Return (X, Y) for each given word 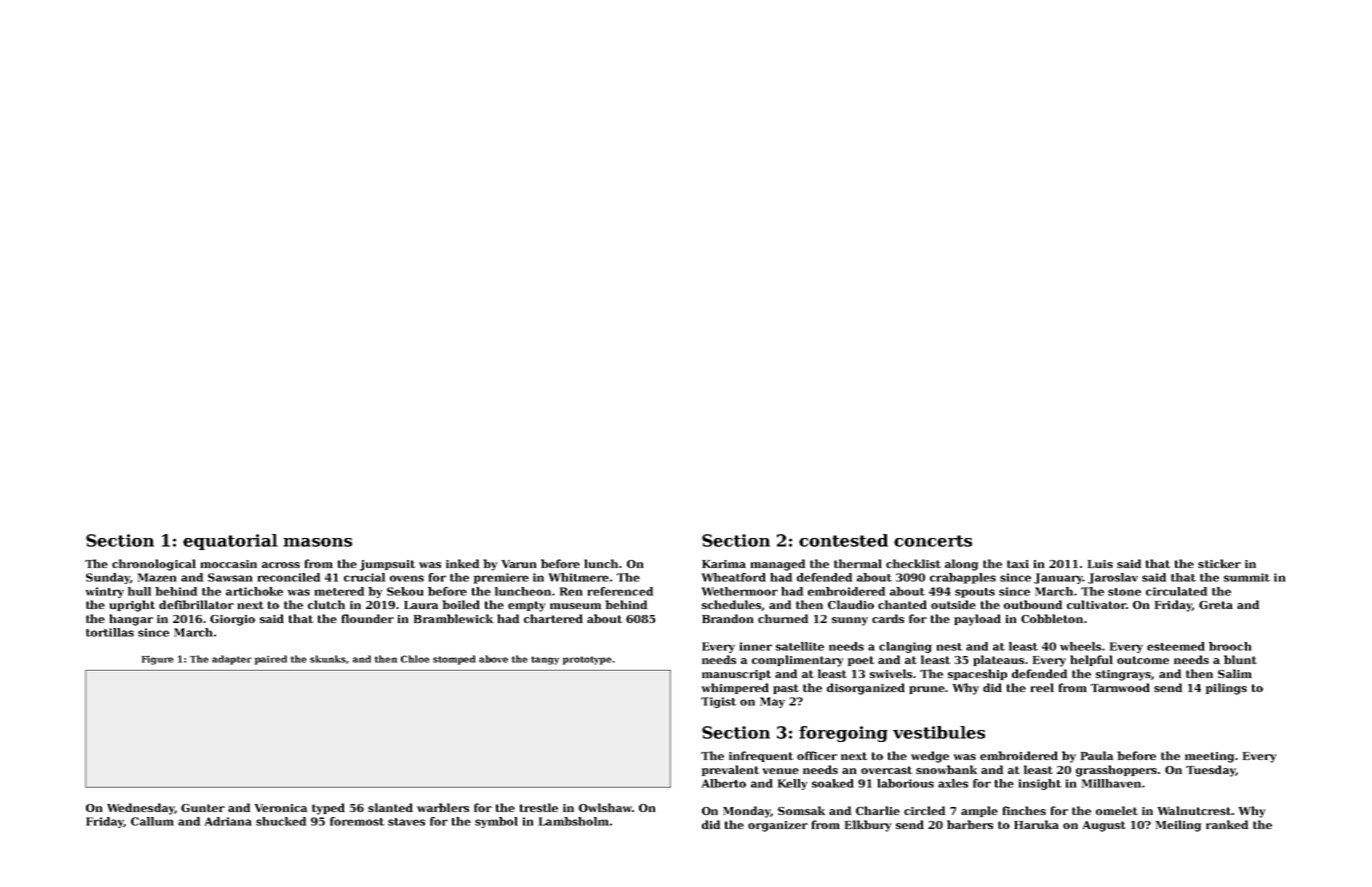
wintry (105, 592)
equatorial (230, 542)
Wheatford (734, 577)
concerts (933, 541)
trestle (538, 807)
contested (843, 540)
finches (1024, 810)
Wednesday (141, 809)
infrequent (761, 756)
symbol (496, 822)
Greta (1216, 605)
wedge (930, 757)
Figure (158, 660)
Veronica (281, 808)
